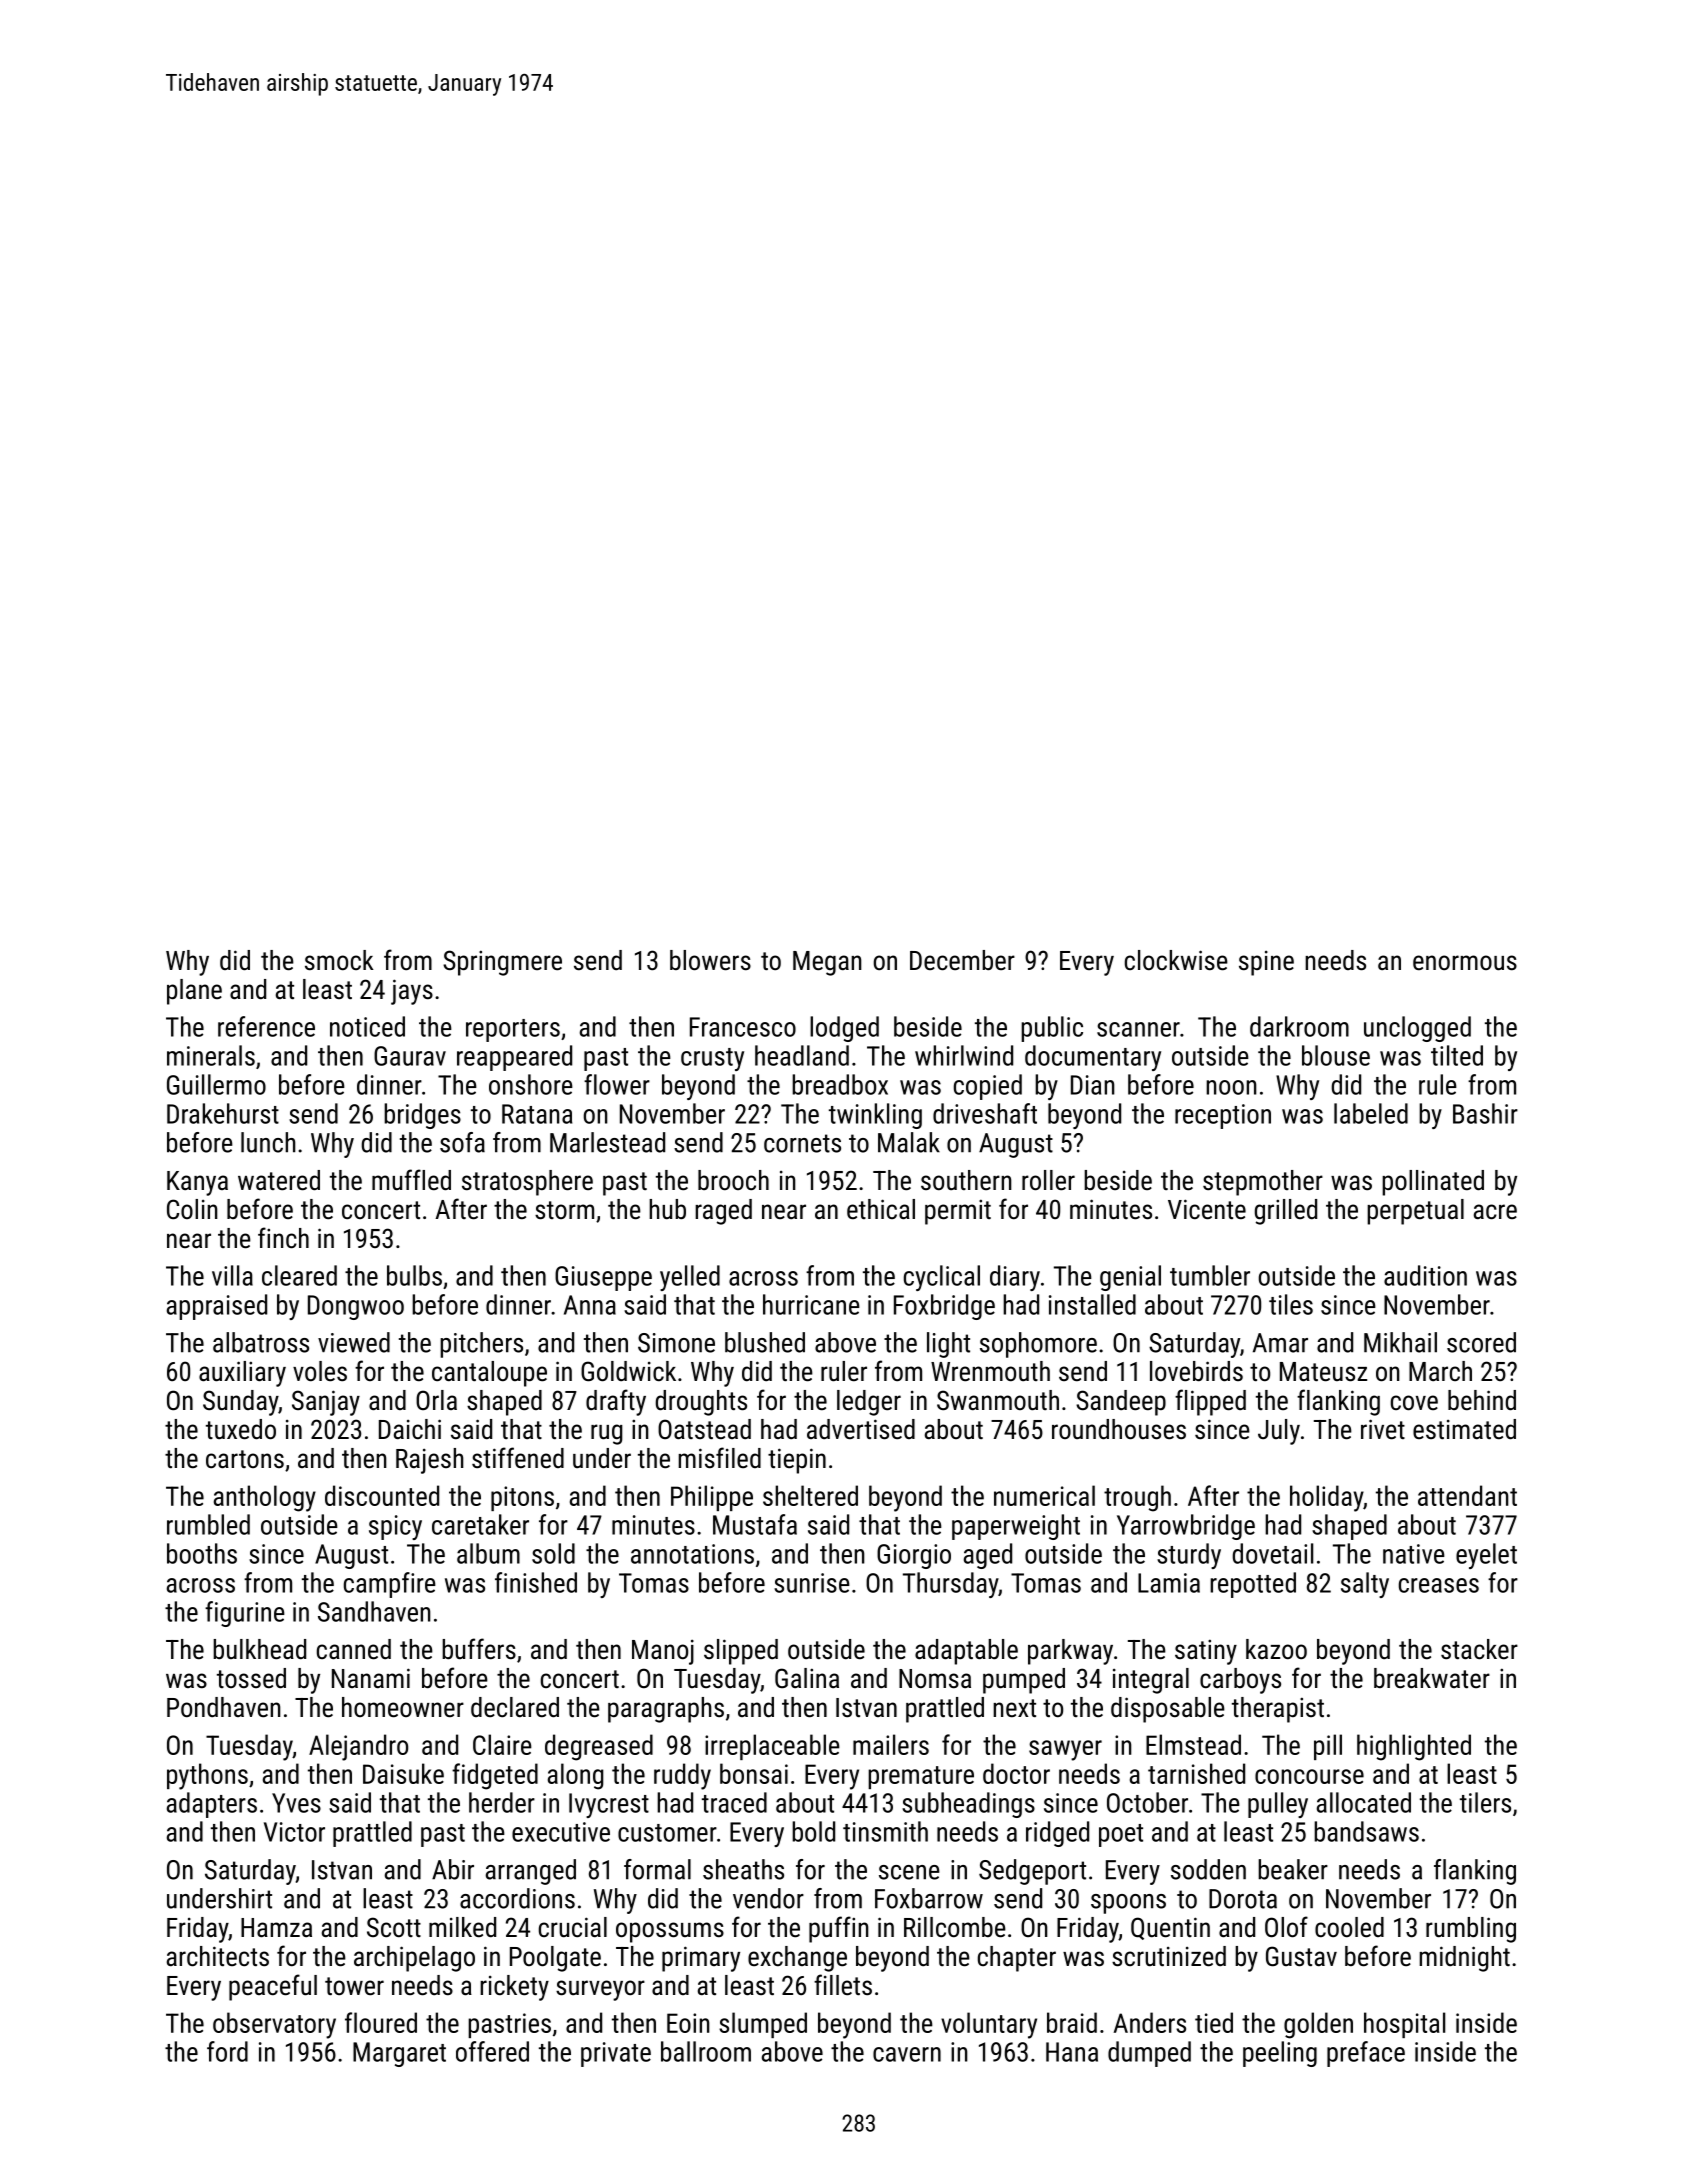 The image size is (1683, 2178). Describe the element at coordinates (211, 1055) in the page. I see `minerals` at that location.
